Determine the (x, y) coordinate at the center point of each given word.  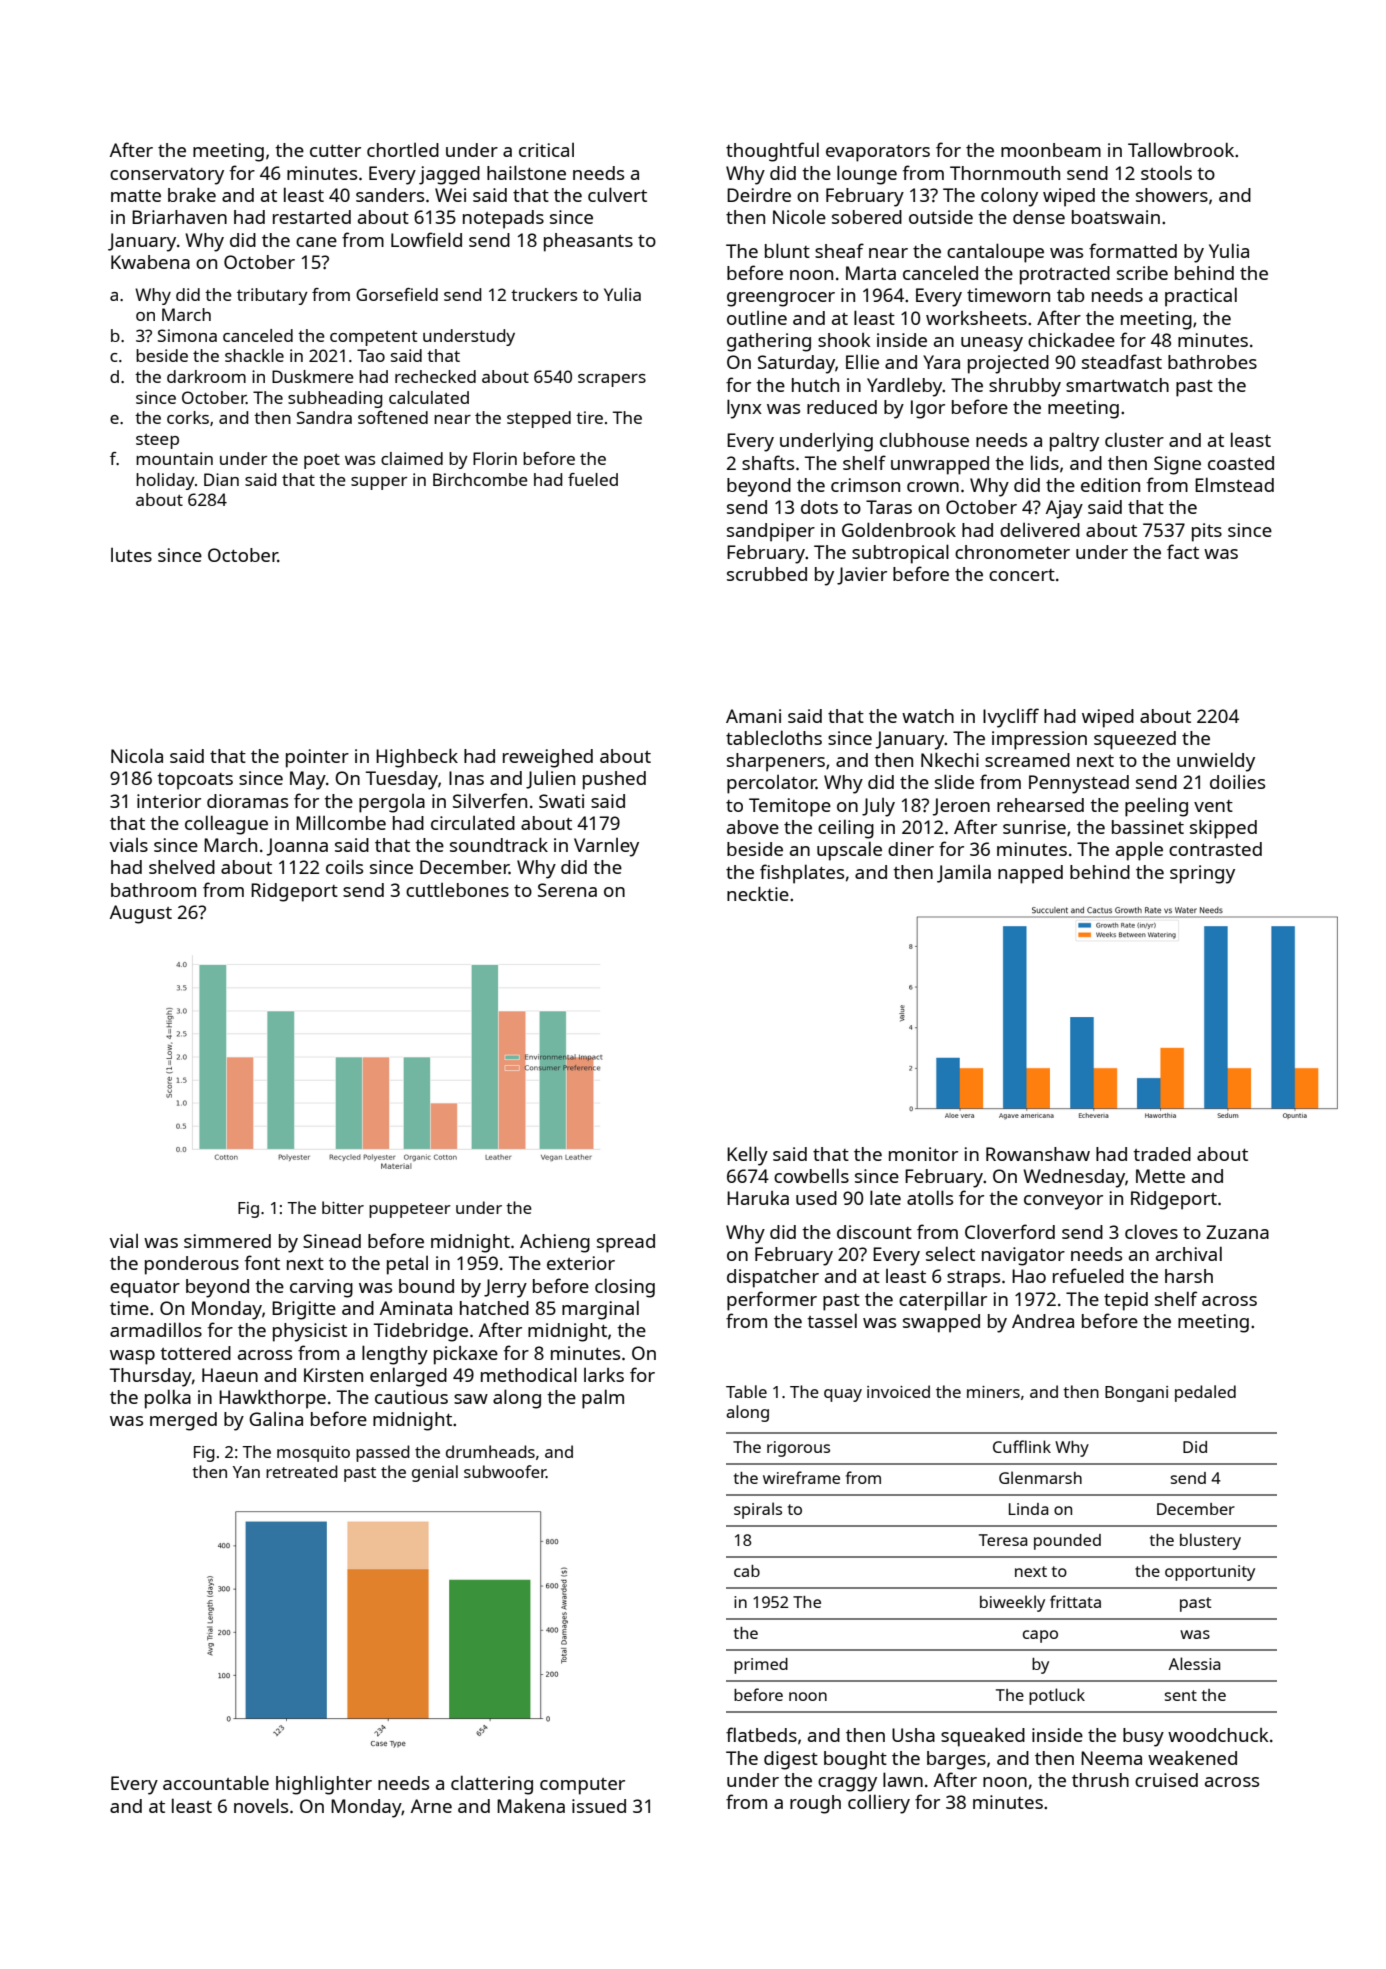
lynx (744, 409)
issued (599, 1806)
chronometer (1012, 552)
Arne (431, 1806)
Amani (753, 716)
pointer (317, 758)
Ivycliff (1011, 718)
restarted (312, 217)
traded (1162, 1154)
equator (145, 1289)
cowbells (811, 1175)
